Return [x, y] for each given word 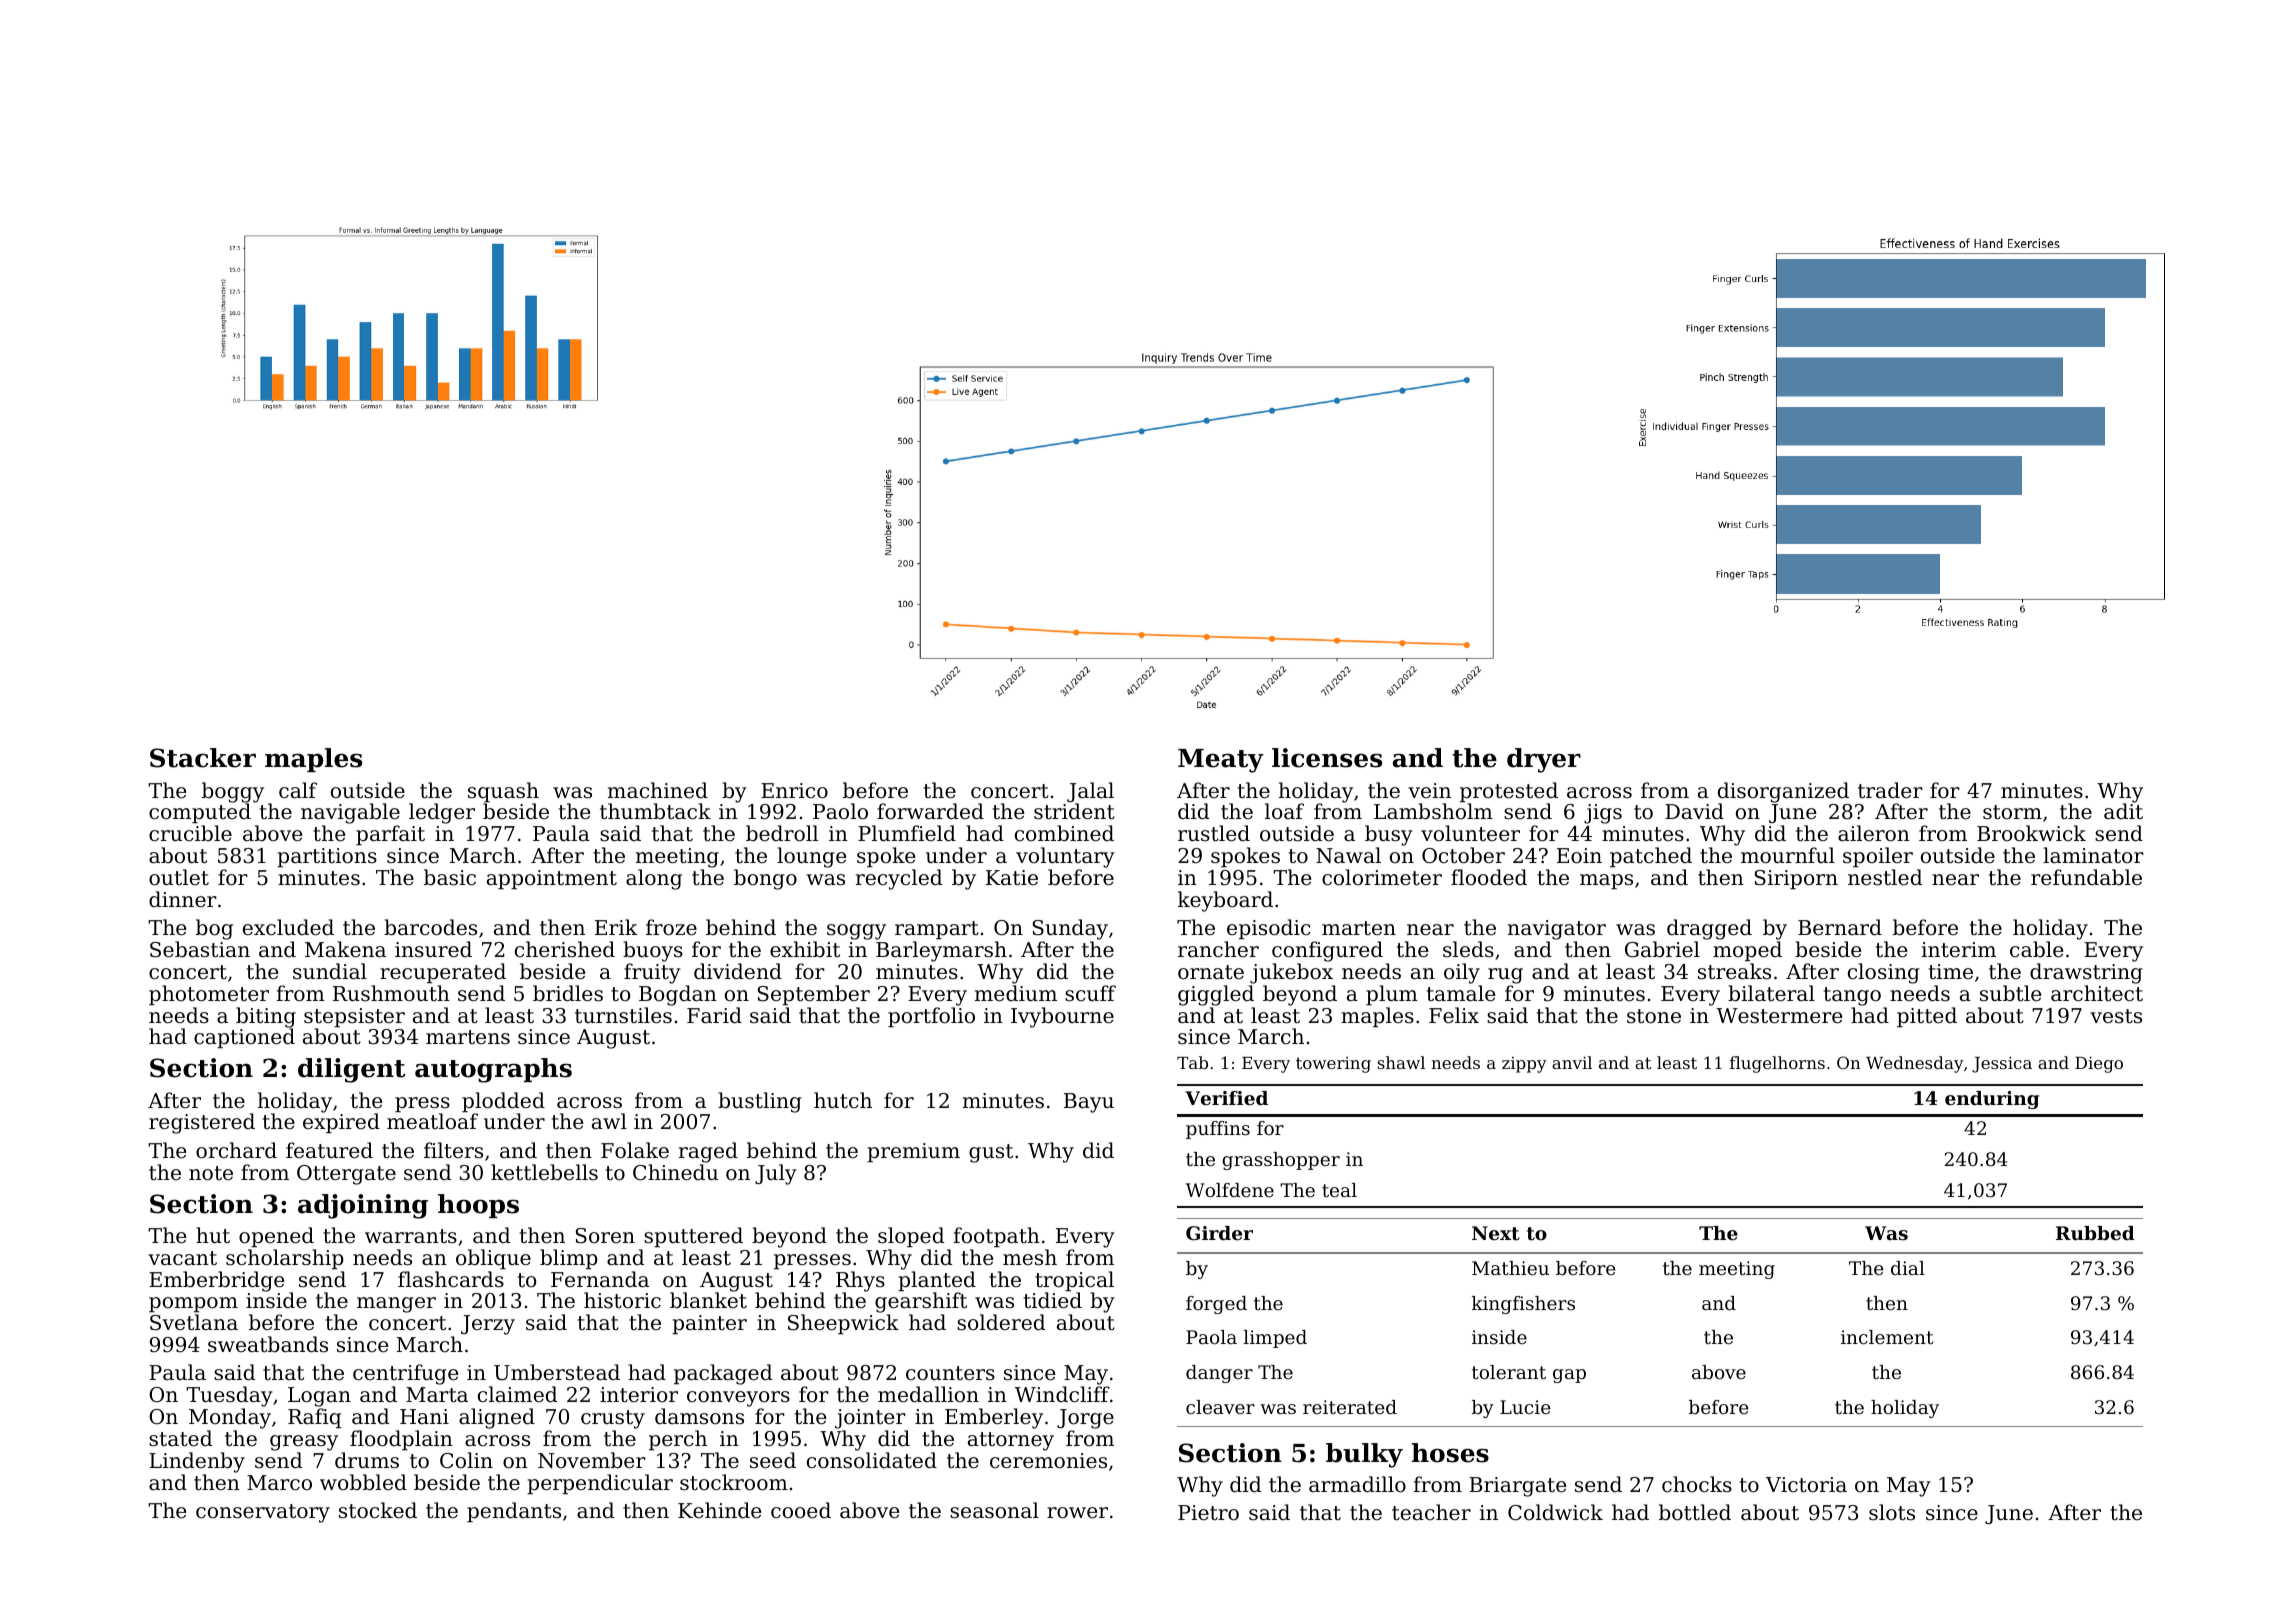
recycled [899, 879]
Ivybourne [1062, 1017]
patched [1651, 857]
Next [1496, 1233]
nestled [1885, 877]
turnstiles [623, 1015]
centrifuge [406, 1374]
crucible [190, 833]
